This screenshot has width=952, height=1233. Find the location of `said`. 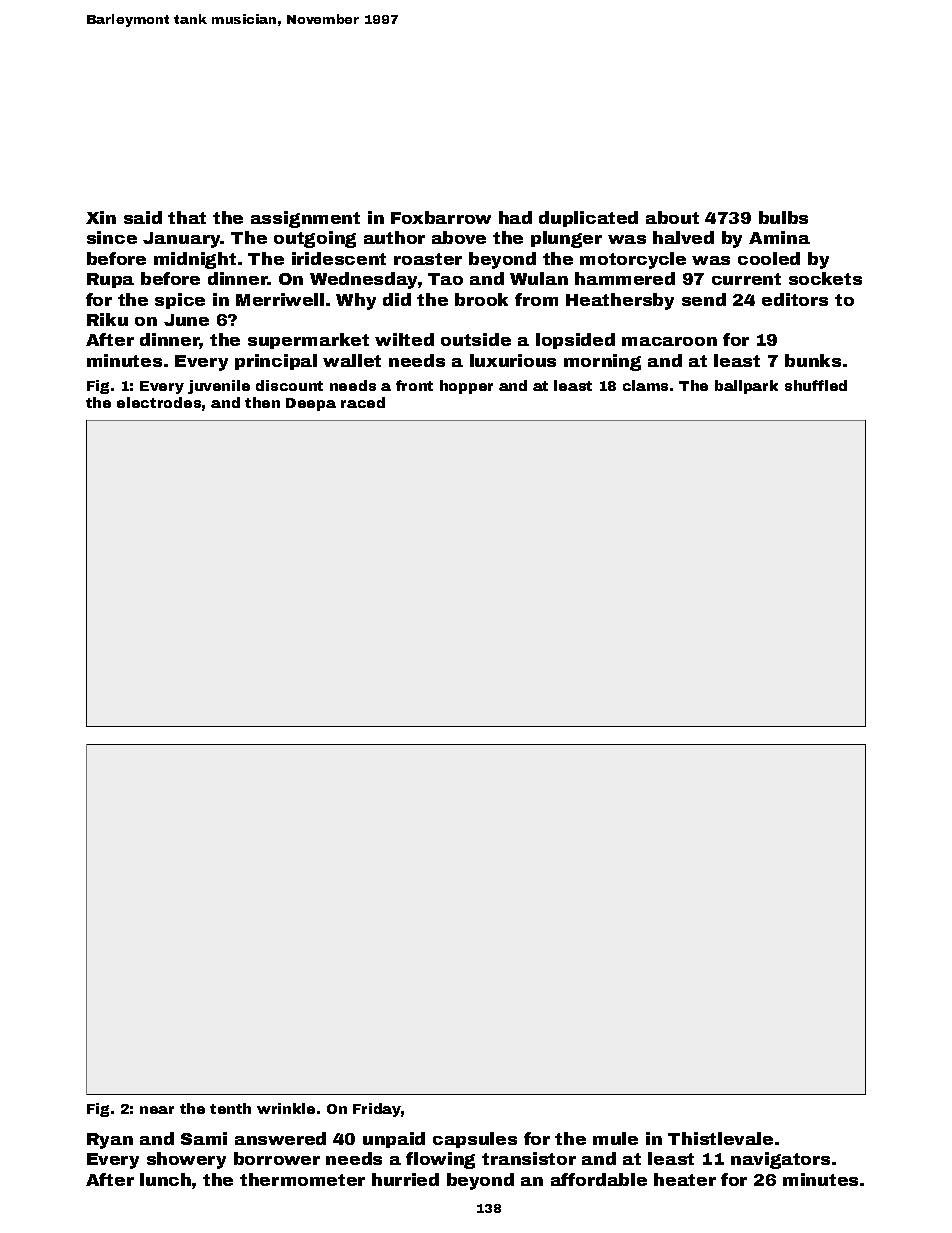

said is located at coordinates (143, 217).
